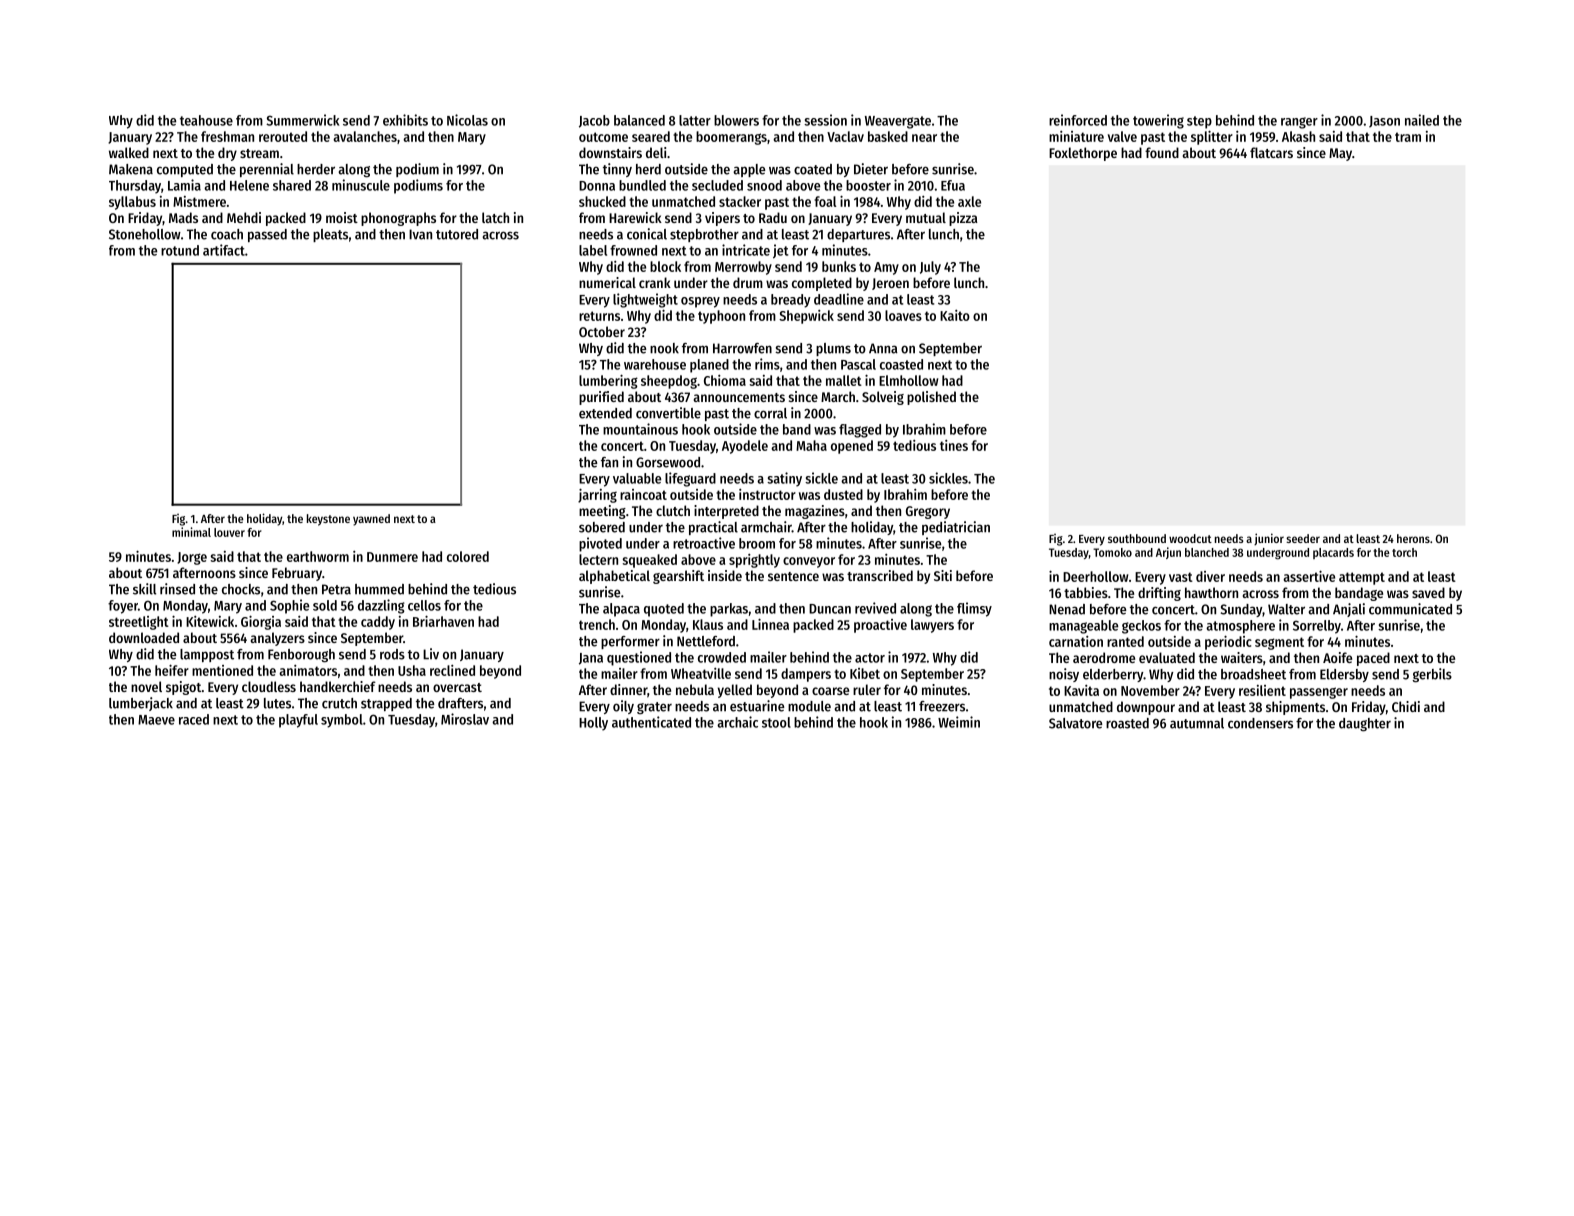  Describe the element at coordinates (695, 120) in the page. I see `latter` at that location.
